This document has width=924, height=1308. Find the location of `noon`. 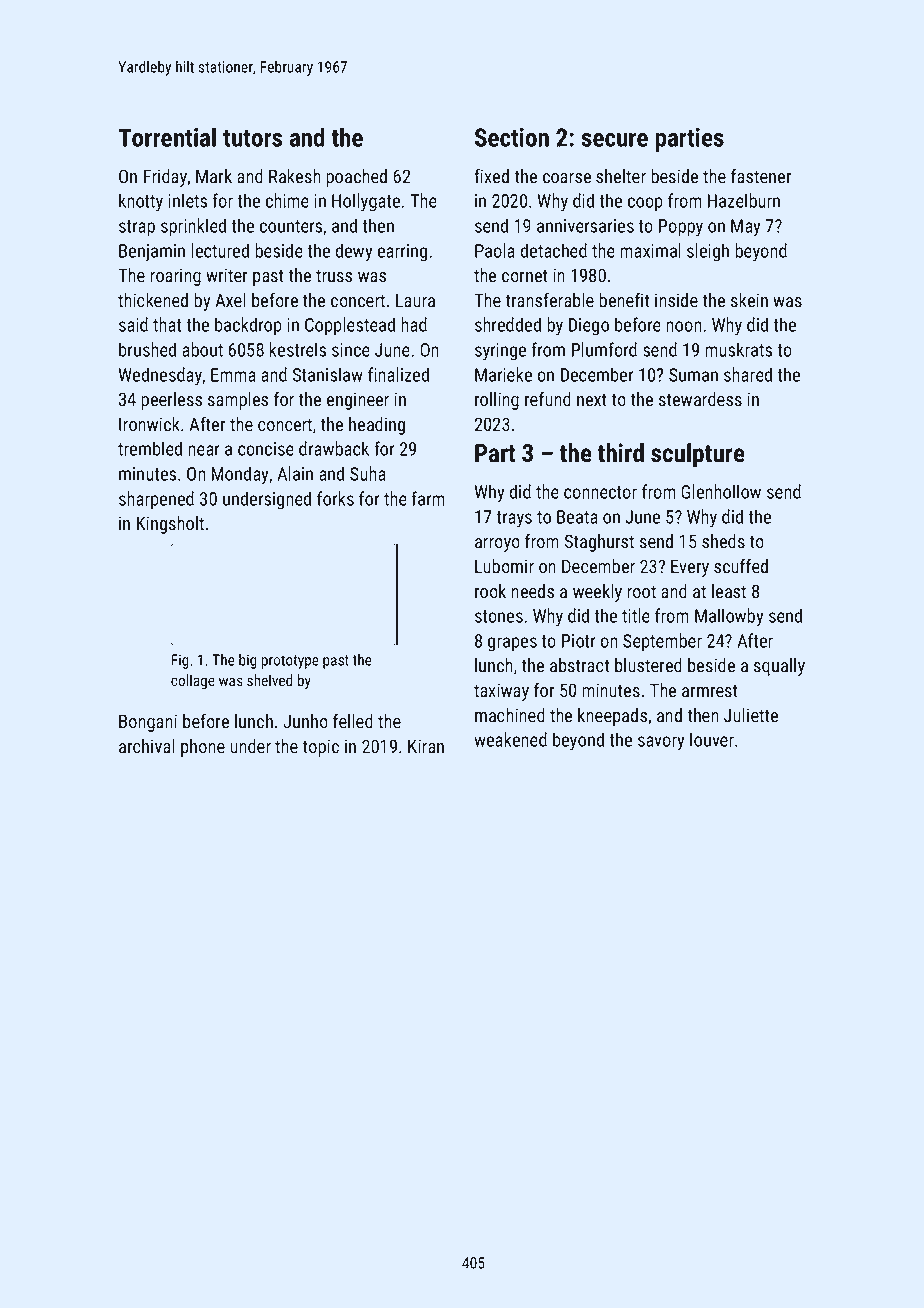

noon is located at coordinates (684, 326).
